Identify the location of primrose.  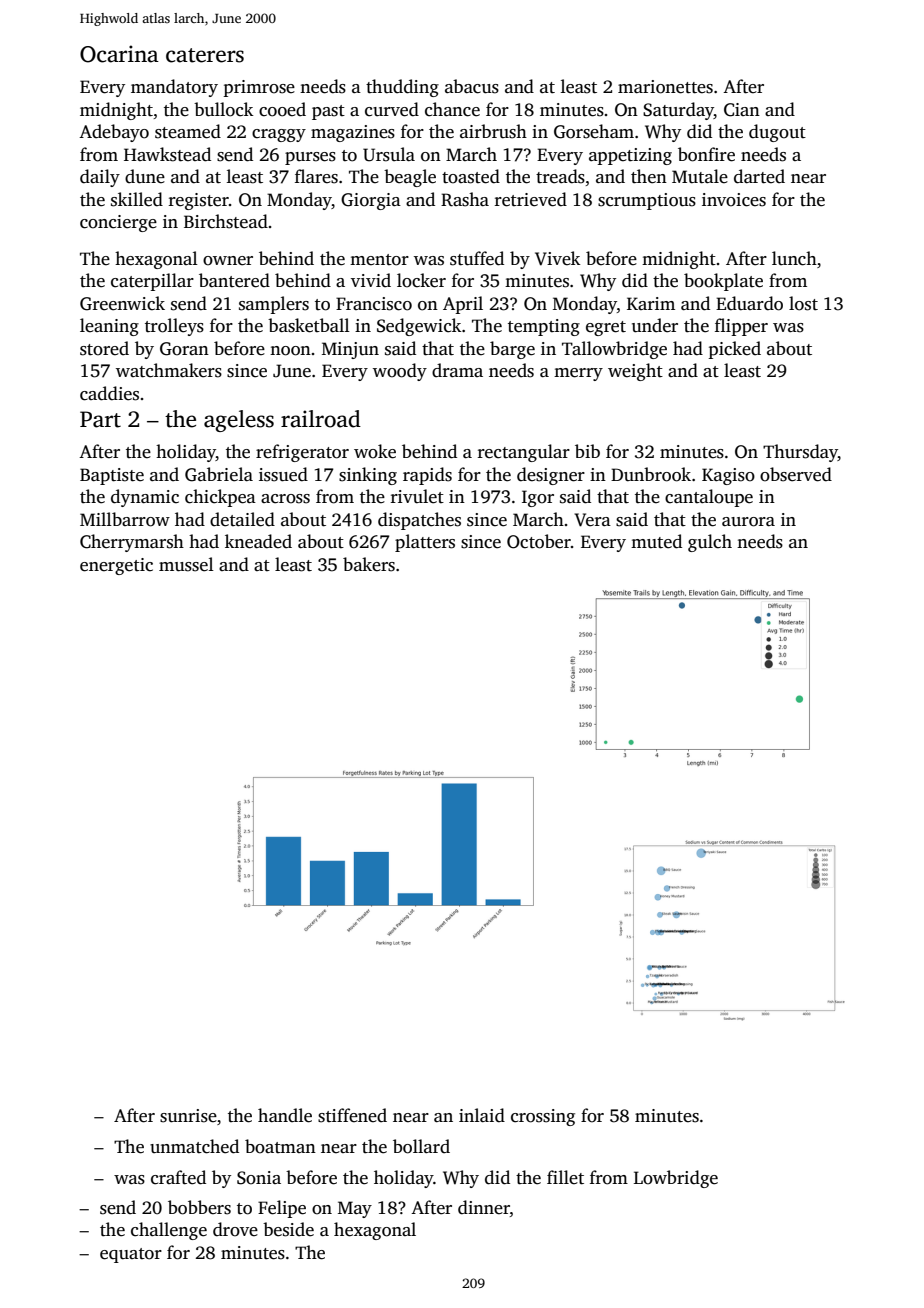
(259, 88).
